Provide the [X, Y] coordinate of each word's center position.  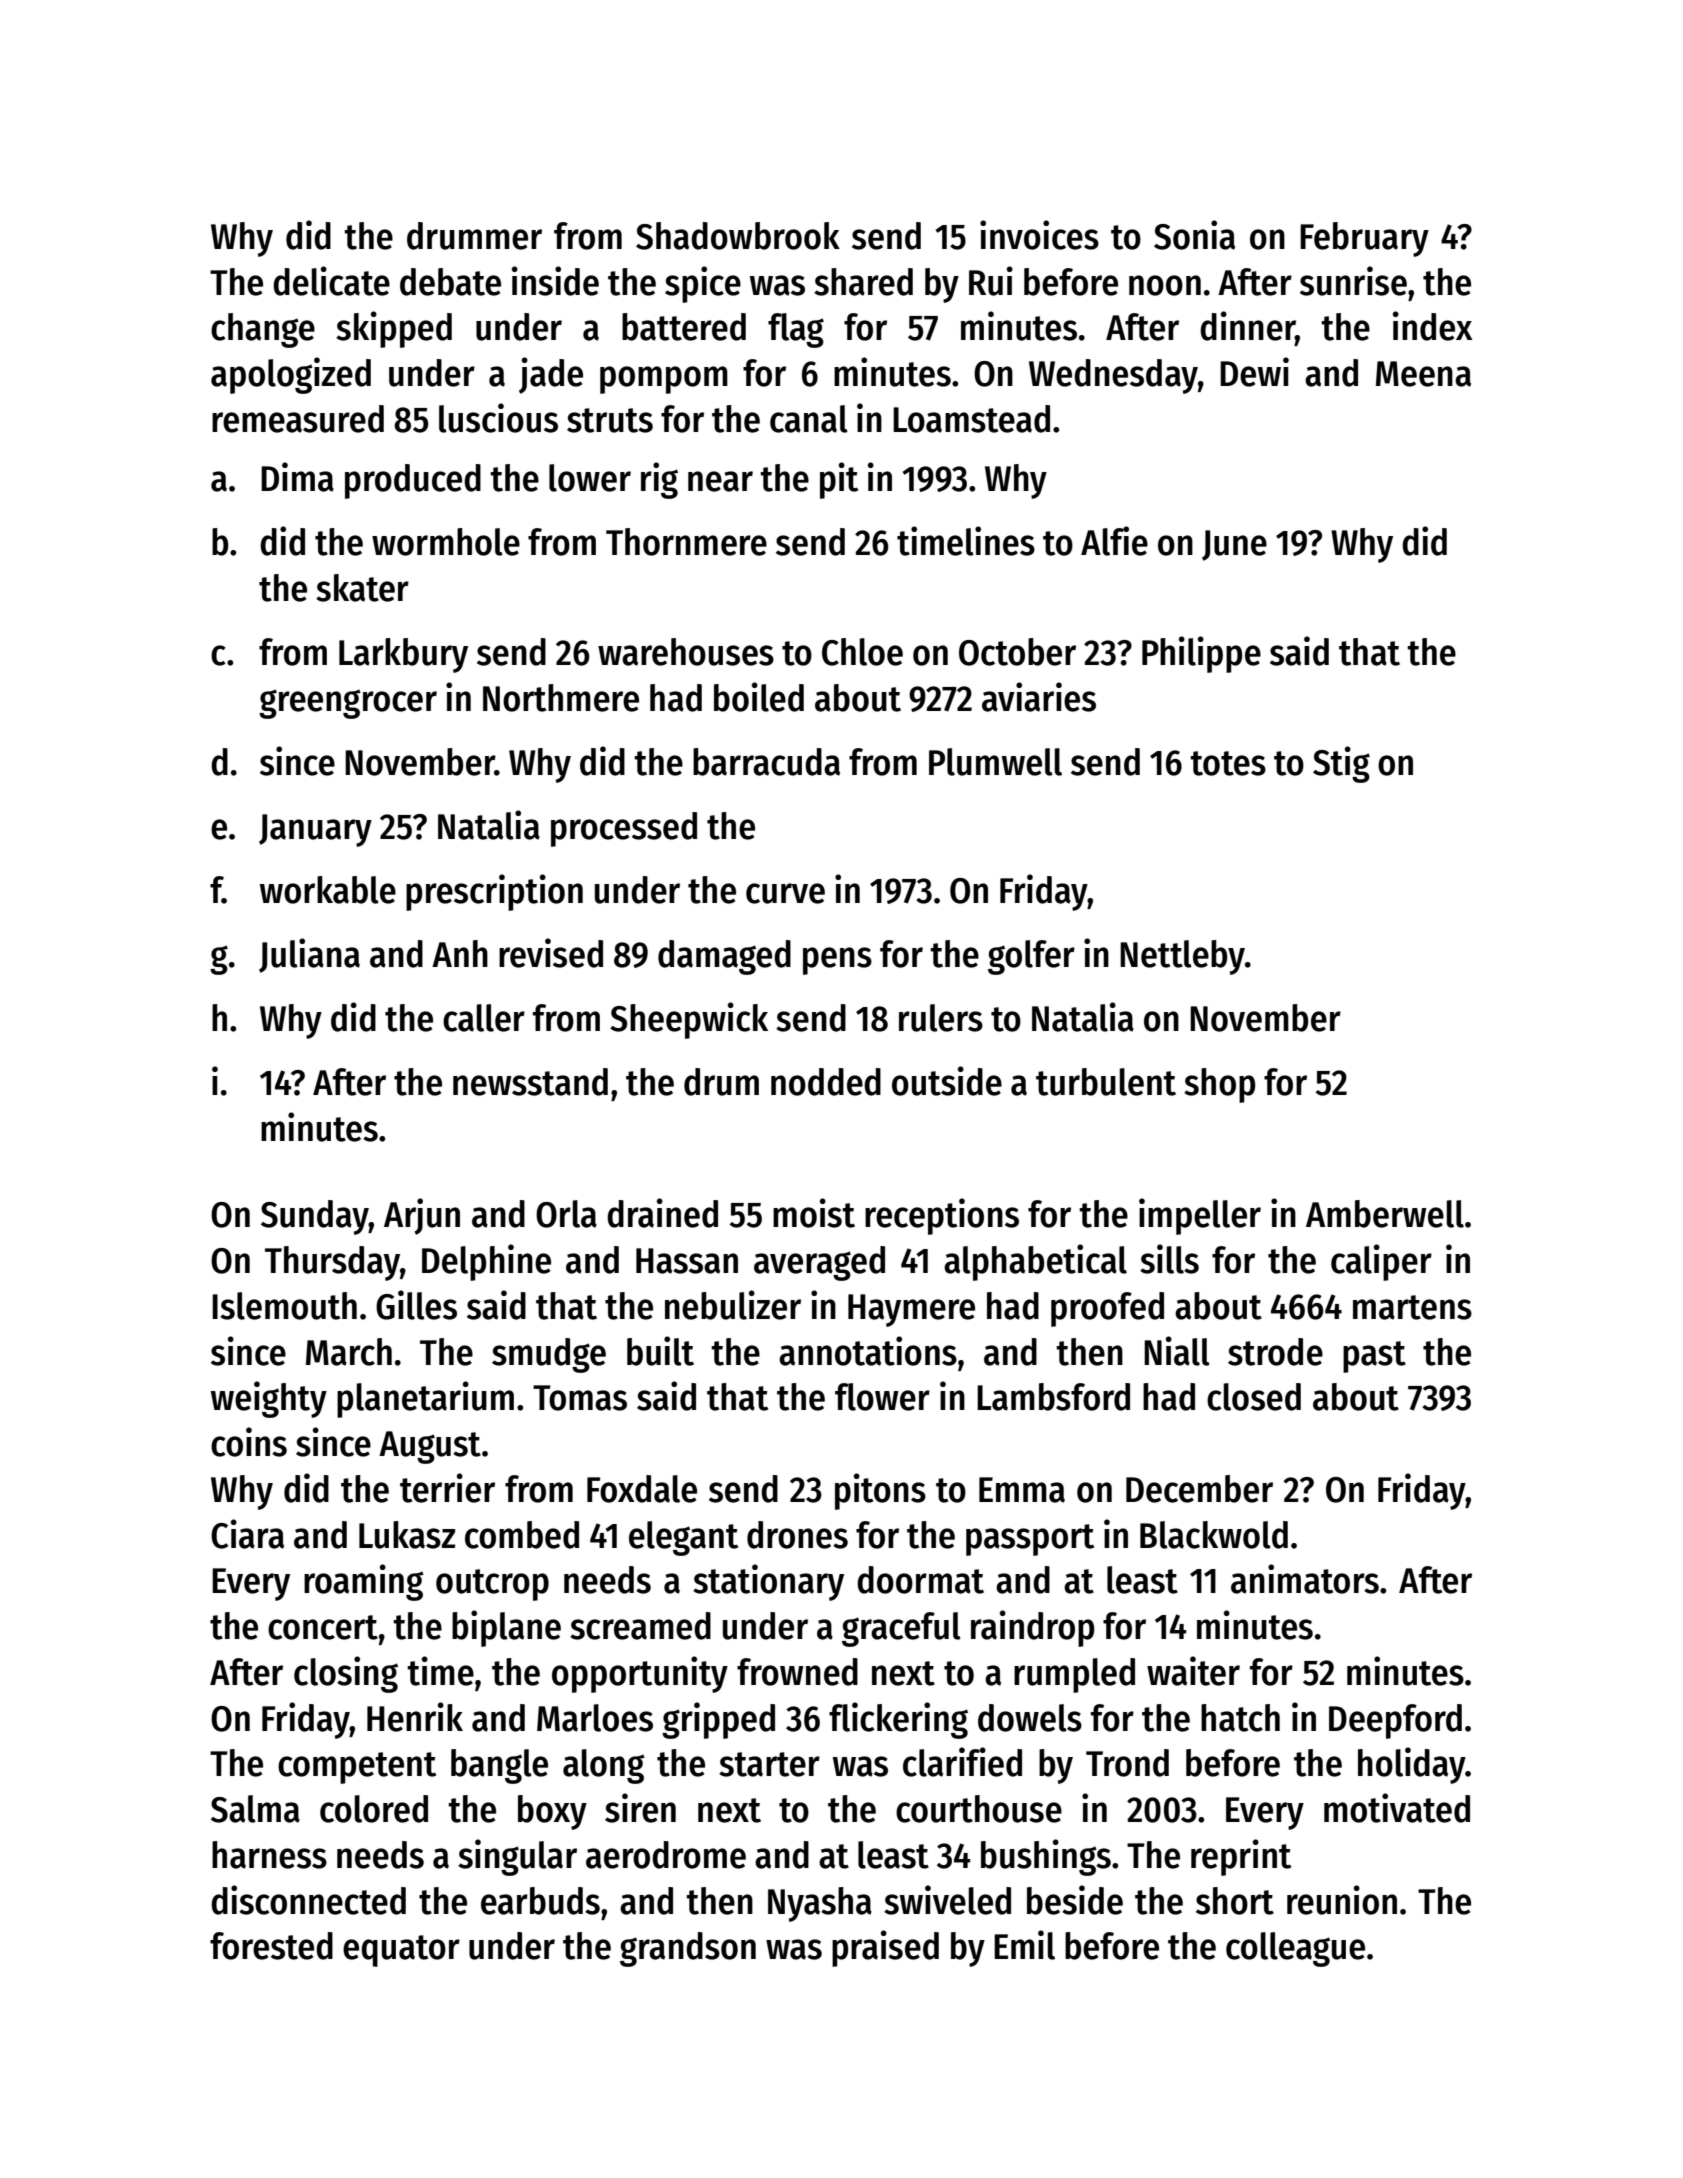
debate [450, 282]
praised [885, 1948]
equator [401, 1951]
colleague [1295, 1949]
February [1364, 239]
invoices [1039, 235]
